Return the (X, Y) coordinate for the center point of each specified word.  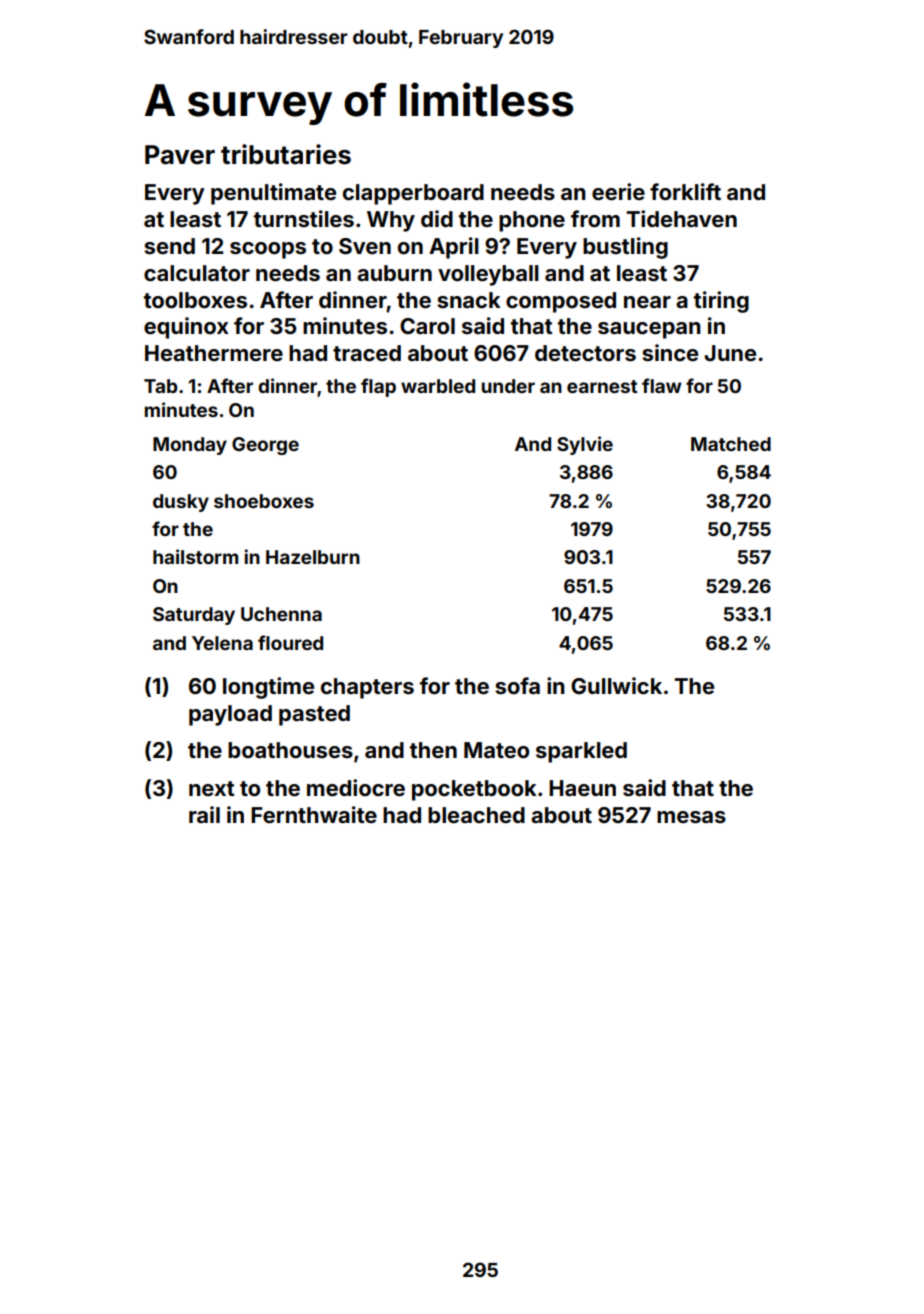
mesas (691, 817)
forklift (685, 191)
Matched (731, 444)
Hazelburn (313, 557)
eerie (618, 192)
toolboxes (195, 300)
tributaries (286, 154)
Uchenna (281, 614)
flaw (662, 385)
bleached (476, 815)
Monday (190, 446)
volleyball (488, 275)
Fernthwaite (314, 815)
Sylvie (585, 445)
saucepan (649, 330)
